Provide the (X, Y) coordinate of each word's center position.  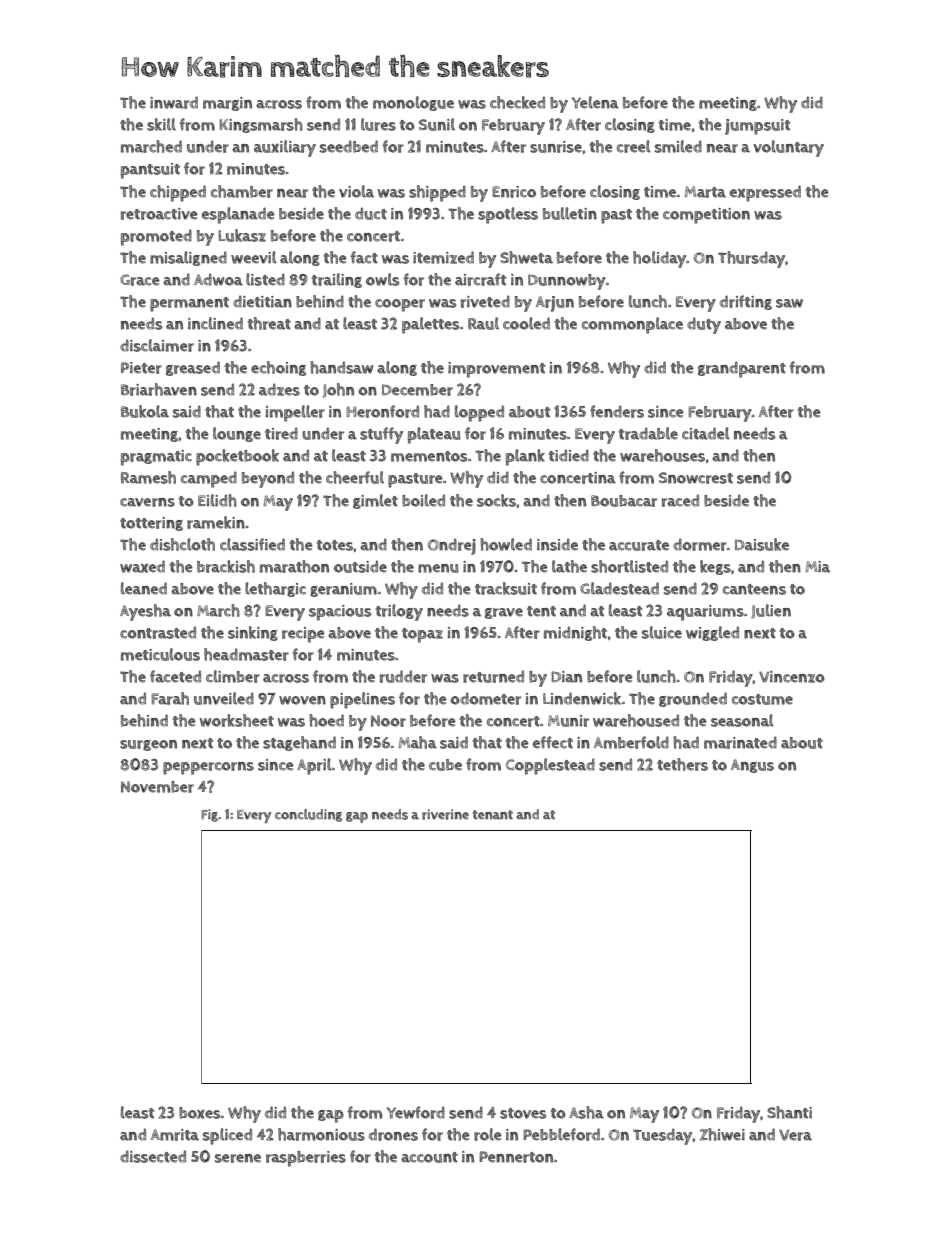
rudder (403, 676)
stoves (523, 1113)
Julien (771, 611)
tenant (492, 815)
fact (364, 257)
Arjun (555, 304)
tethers (682, 764)
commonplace (632, 325)
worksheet (237, 720)
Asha (586, 1112)
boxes (200, 1113)
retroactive (159, 214)
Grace (140, 280)
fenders (617, 411)
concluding (308, 815)
